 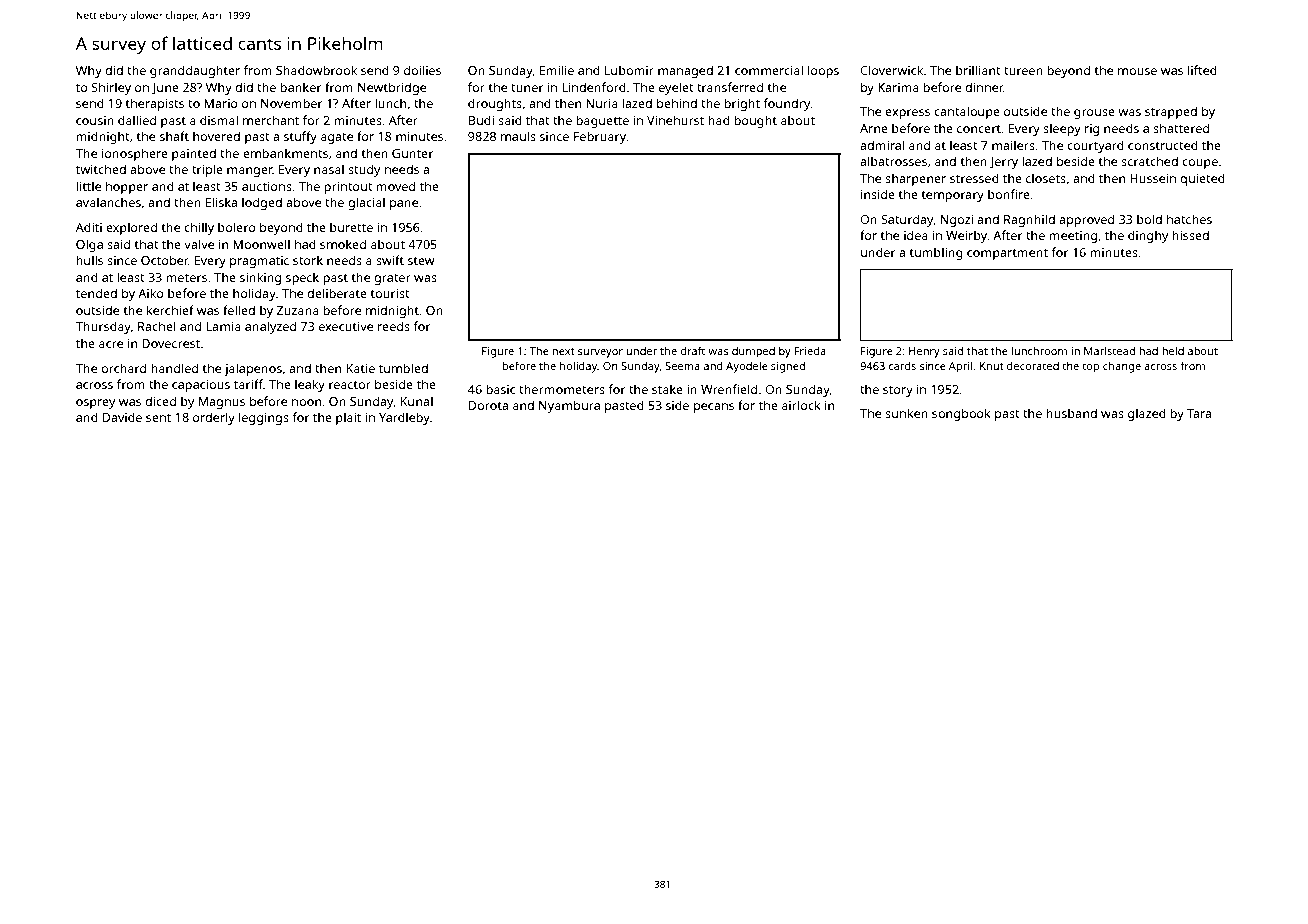 What do you see at coordinates (714, 408) in the screenshot?
I see `pecans` at bounding box center [714, 408].
